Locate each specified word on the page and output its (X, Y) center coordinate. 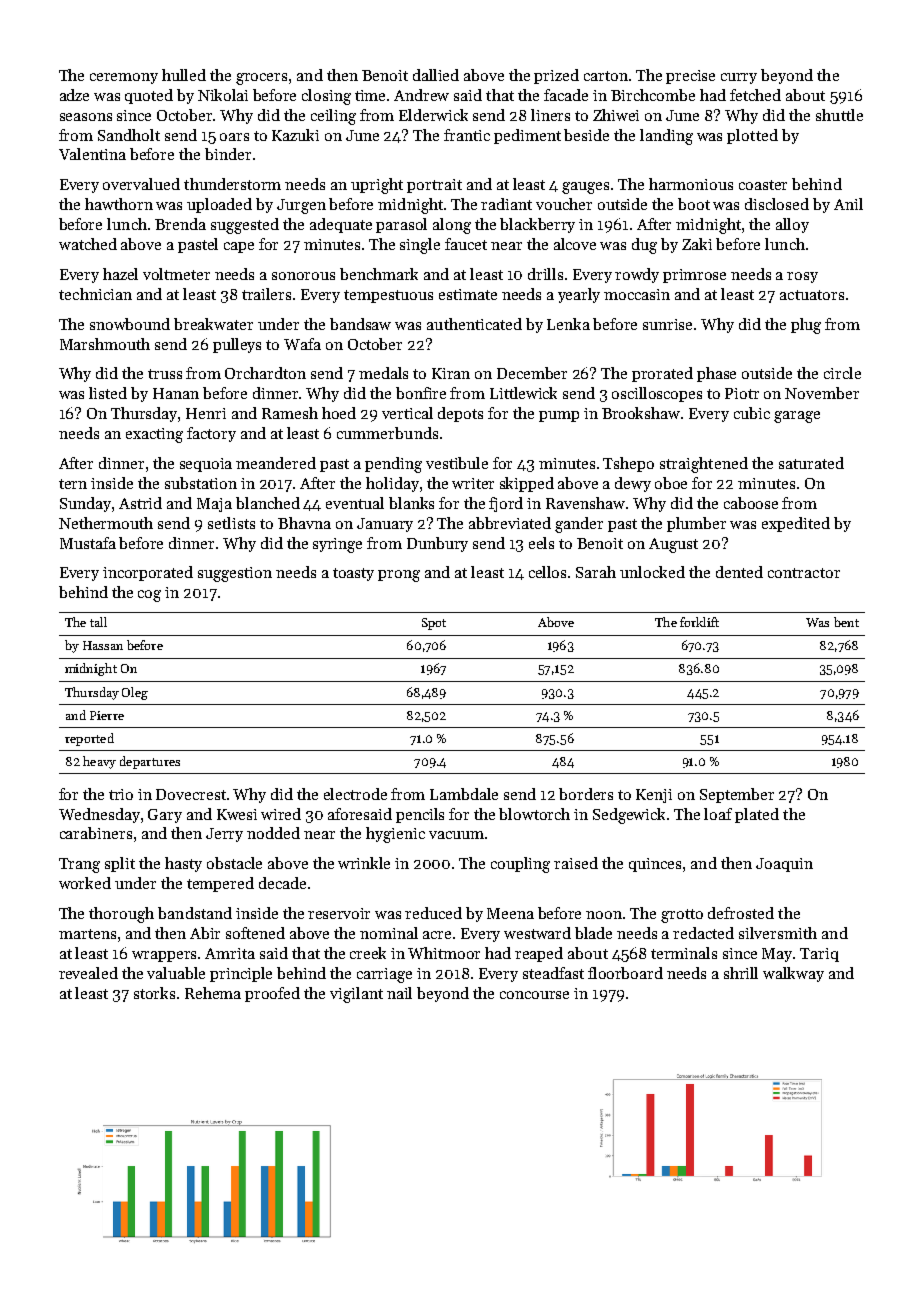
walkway (793, 974)
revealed (88, 973)
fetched (755, 95)
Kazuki (295, 135)
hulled (184, 75)
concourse (534, 995)
